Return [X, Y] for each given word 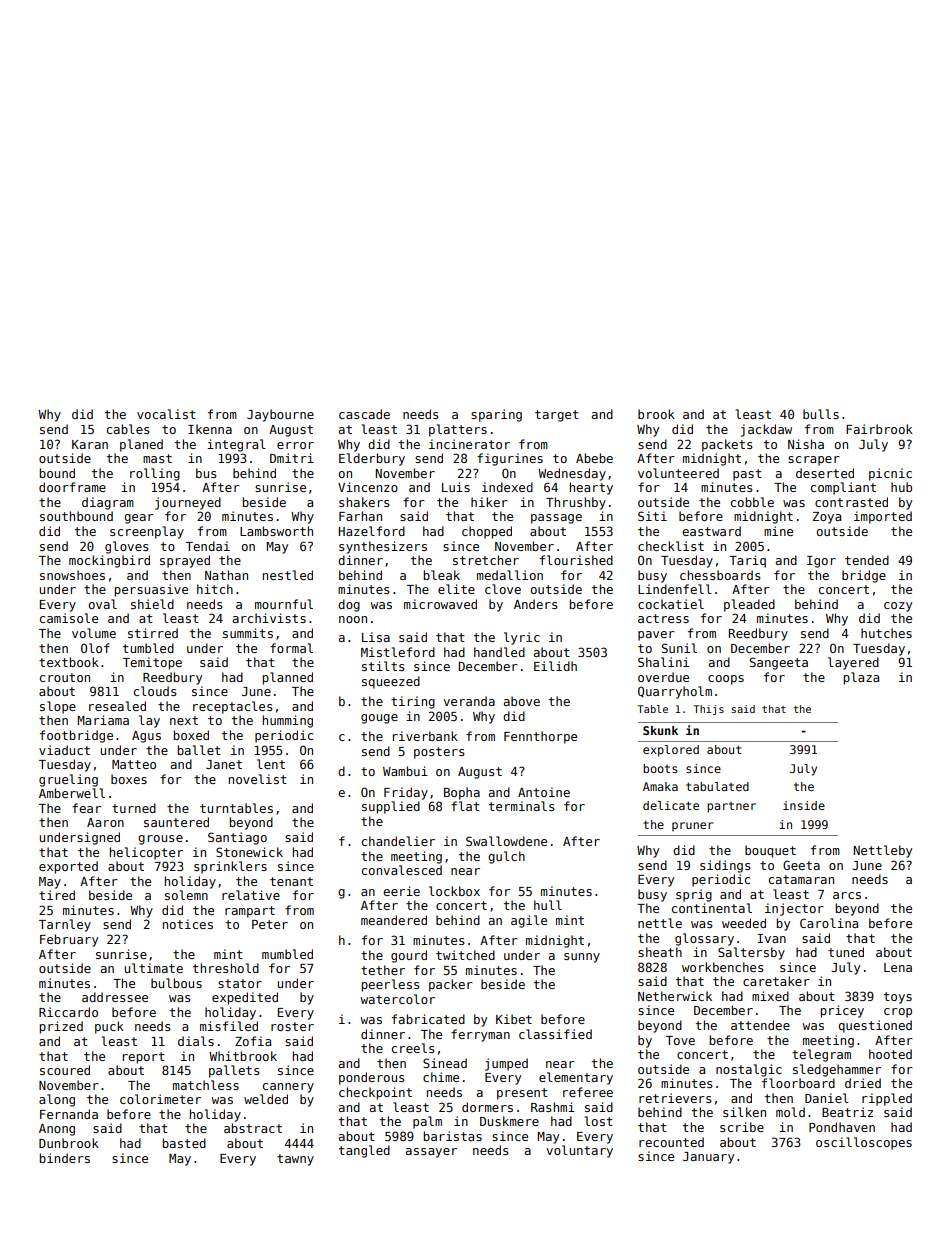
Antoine [544, 792]
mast [157, 458]
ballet [199, 750]
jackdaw [766, 430]
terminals [522, 806]
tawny [295, 1160]
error [295, 445]
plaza [861, 678]
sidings [725, 866]
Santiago [237, 838]
